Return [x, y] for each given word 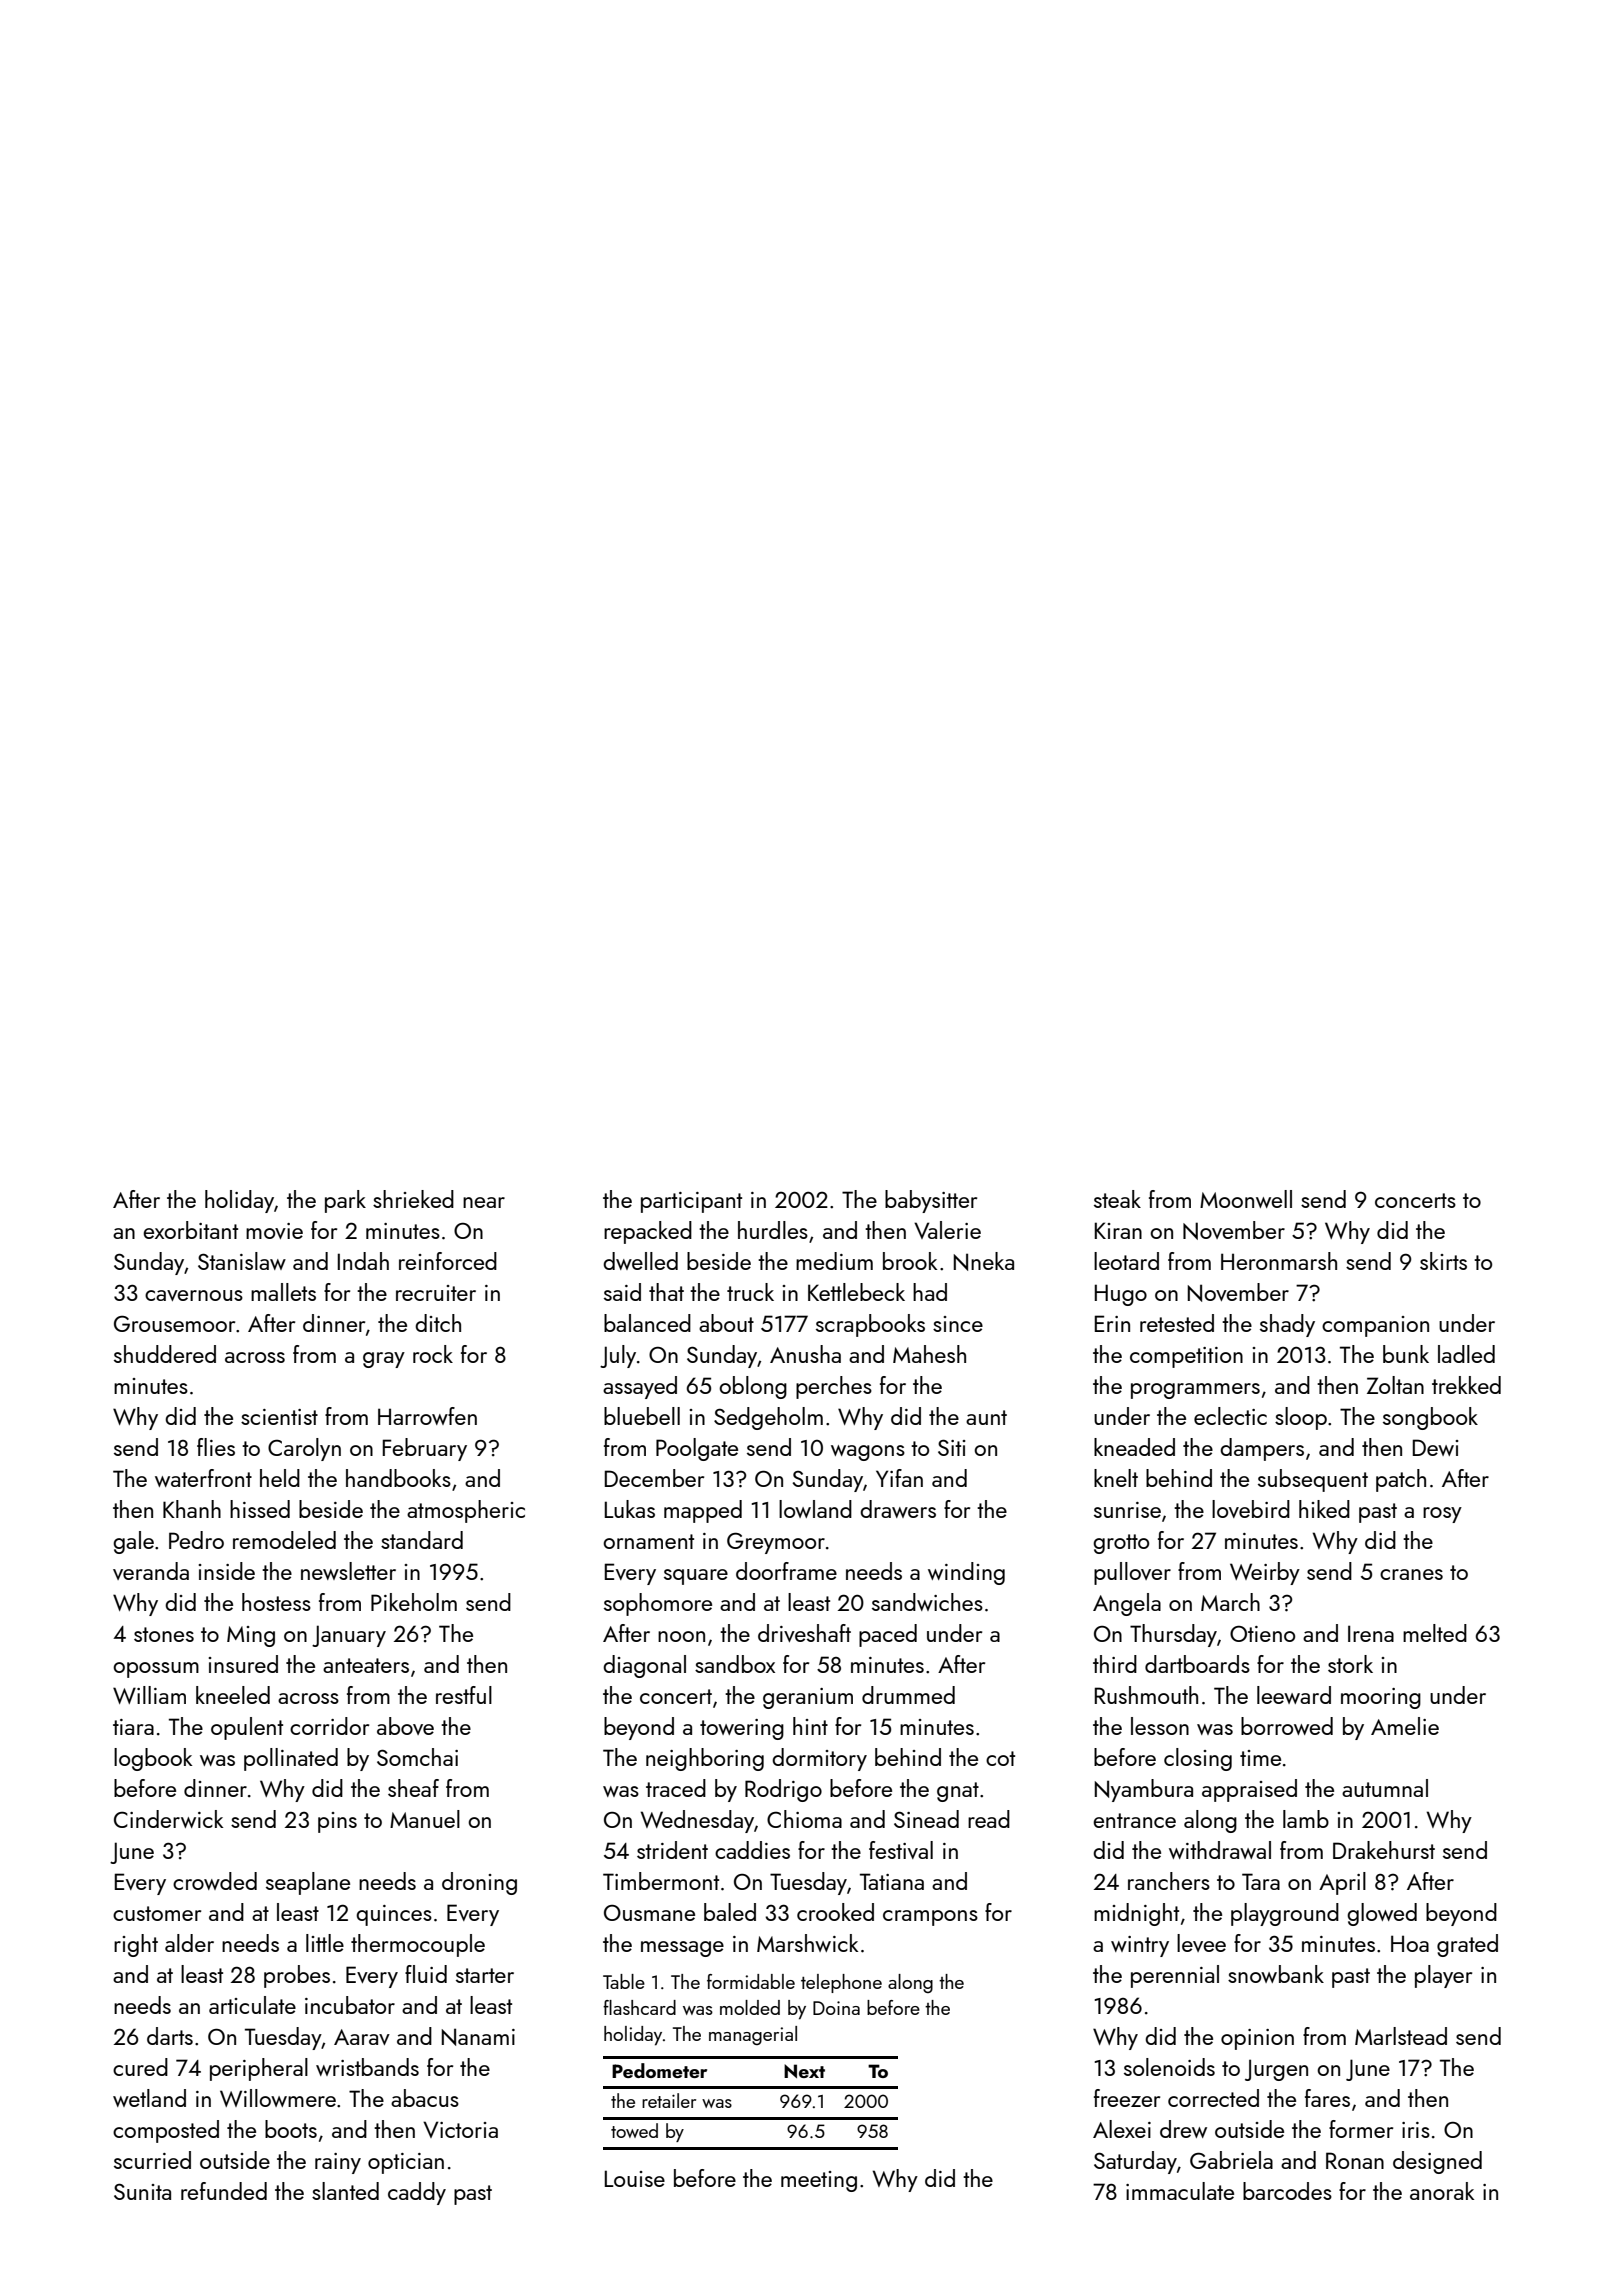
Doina [836, 2008]
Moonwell [1246, 1199]
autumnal [1385, 1788]
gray [384, 1360]
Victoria [460, 2129]
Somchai [417, 1757]
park [345, 1201]
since [958, 1324]
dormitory [819, 1759]
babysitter [931, 1201]
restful [464, 1695]
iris [1416, 2130]
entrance [1134, 1820]
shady [1287, 1325]
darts [170, 2036]
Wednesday [697, 1821]
